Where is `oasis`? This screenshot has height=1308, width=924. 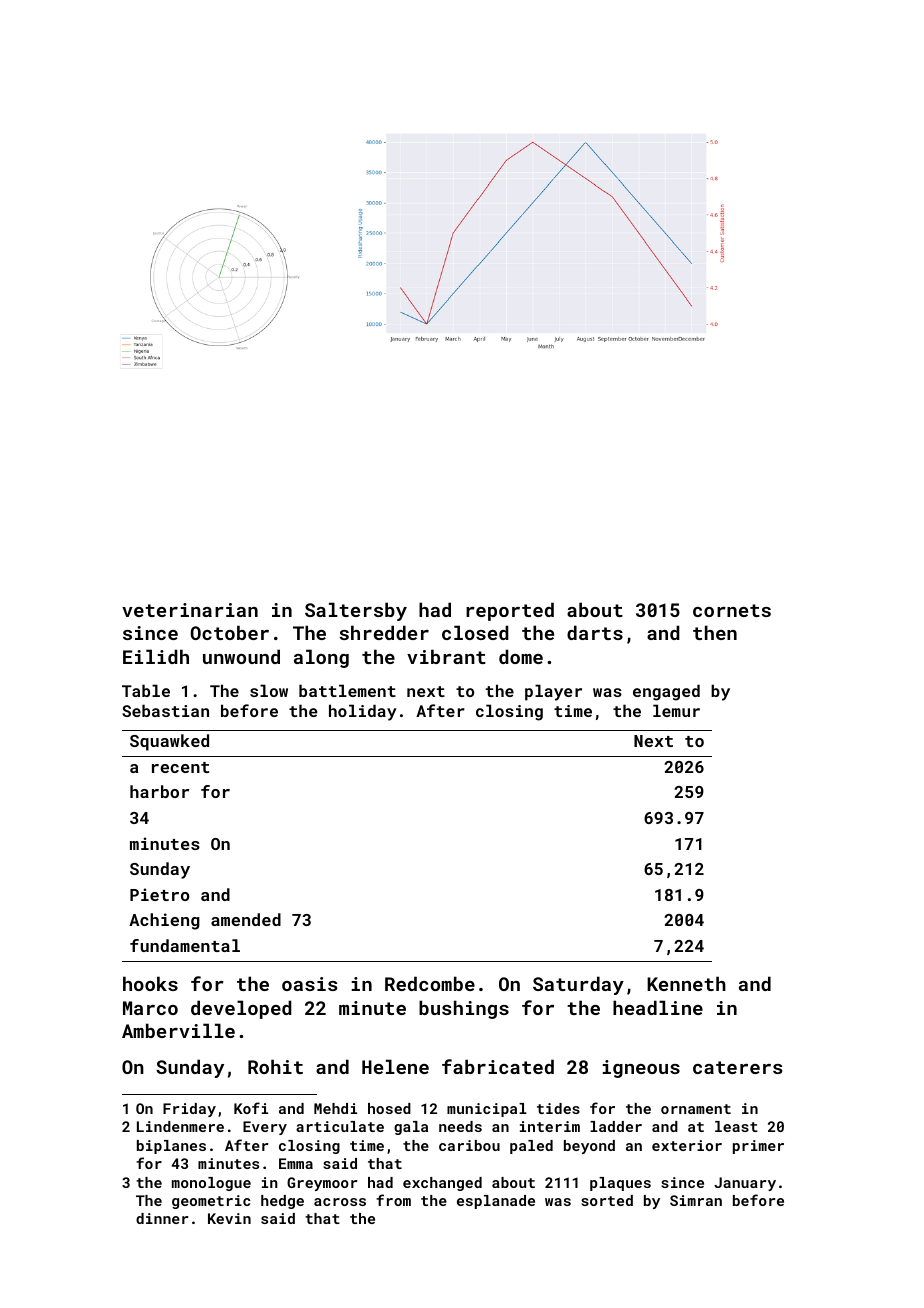
oasis is located at coordinates (309, 984).
